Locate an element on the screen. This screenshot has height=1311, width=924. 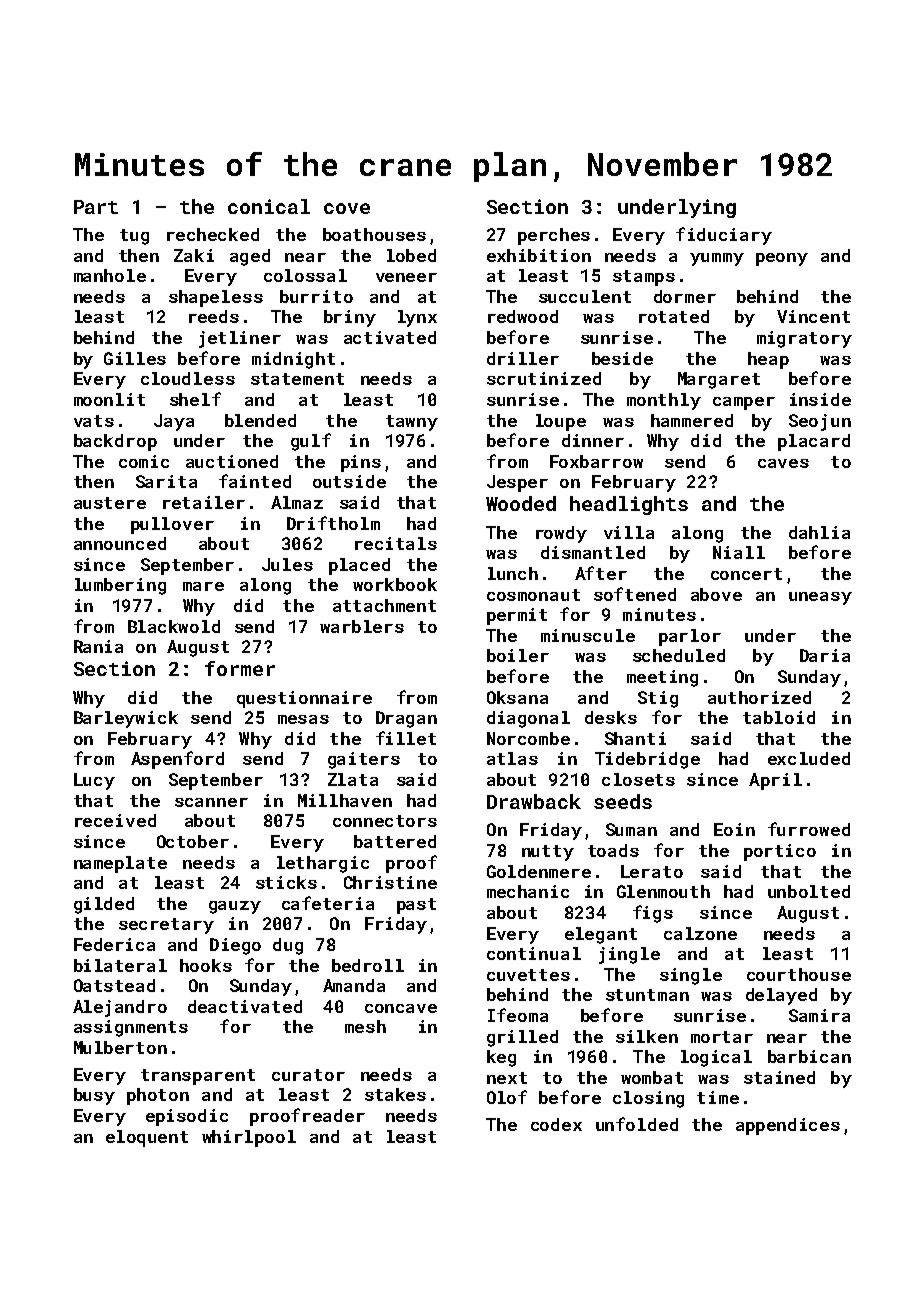
perches is located at coordinates (554, 236).
